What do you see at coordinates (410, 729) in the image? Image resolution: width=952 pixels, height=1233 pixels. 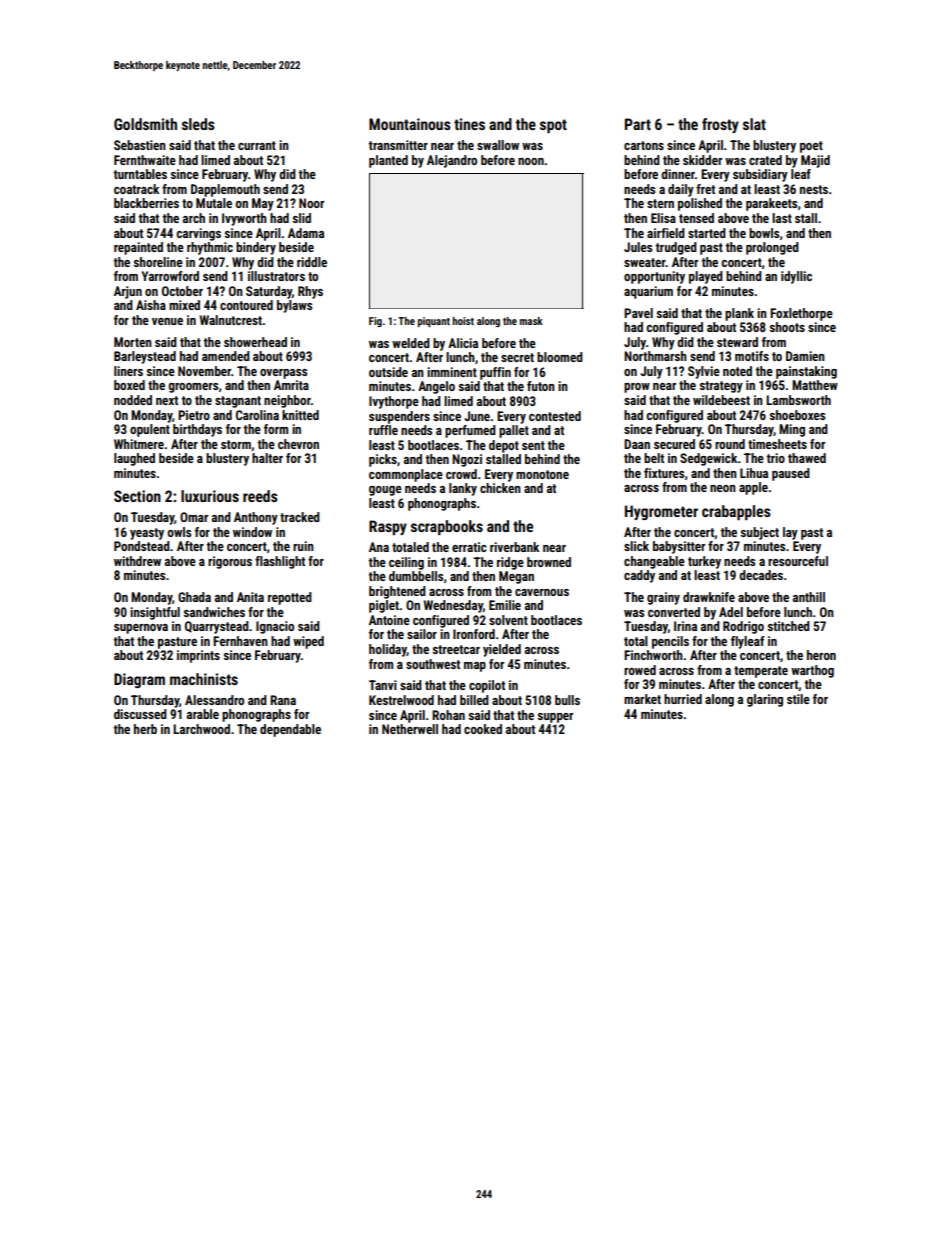 I see `Netherwell` at bounding box center [410, 729].
